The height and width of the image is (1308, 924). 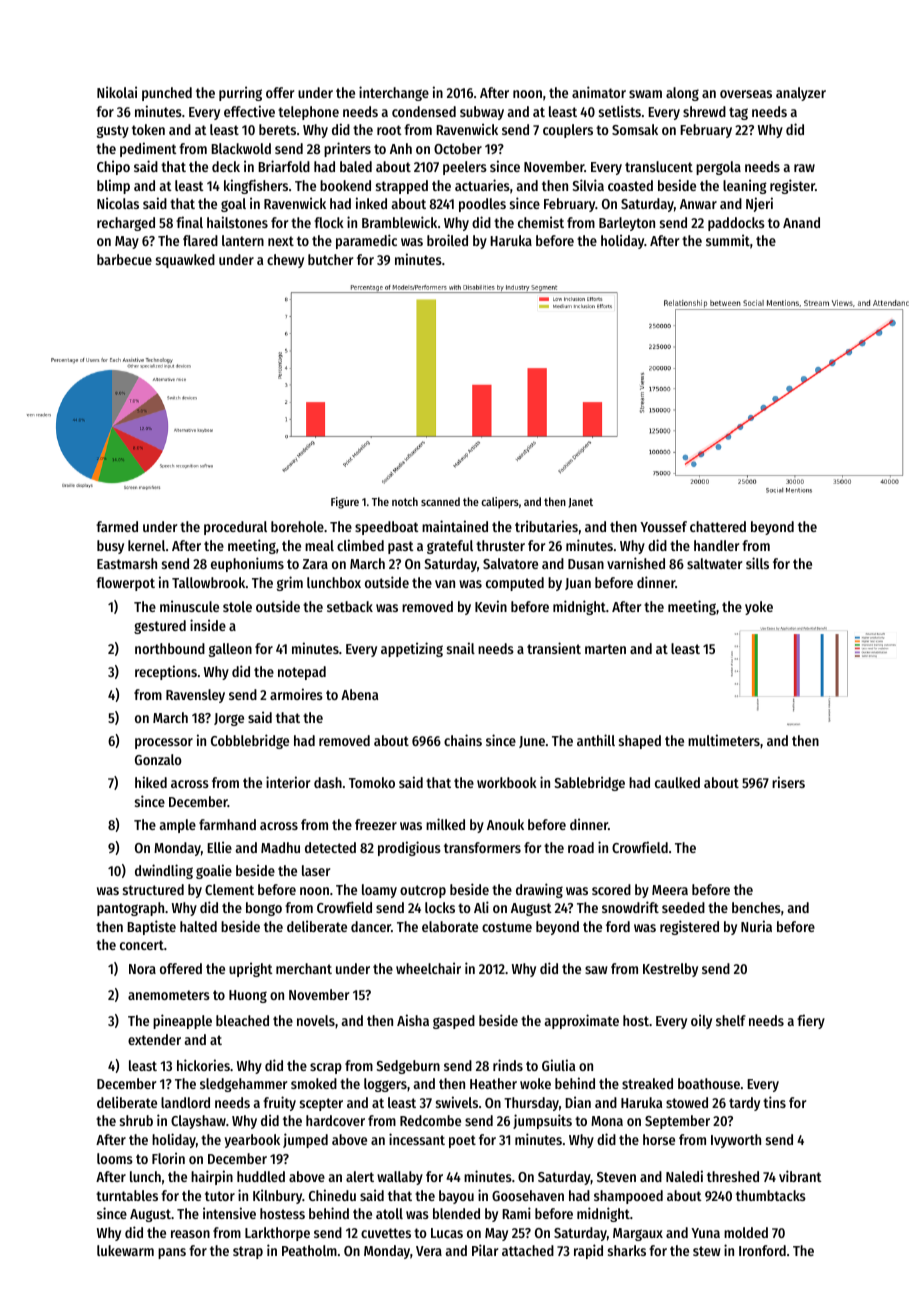 I want to click on reason, so click(x=190, y=1234).
